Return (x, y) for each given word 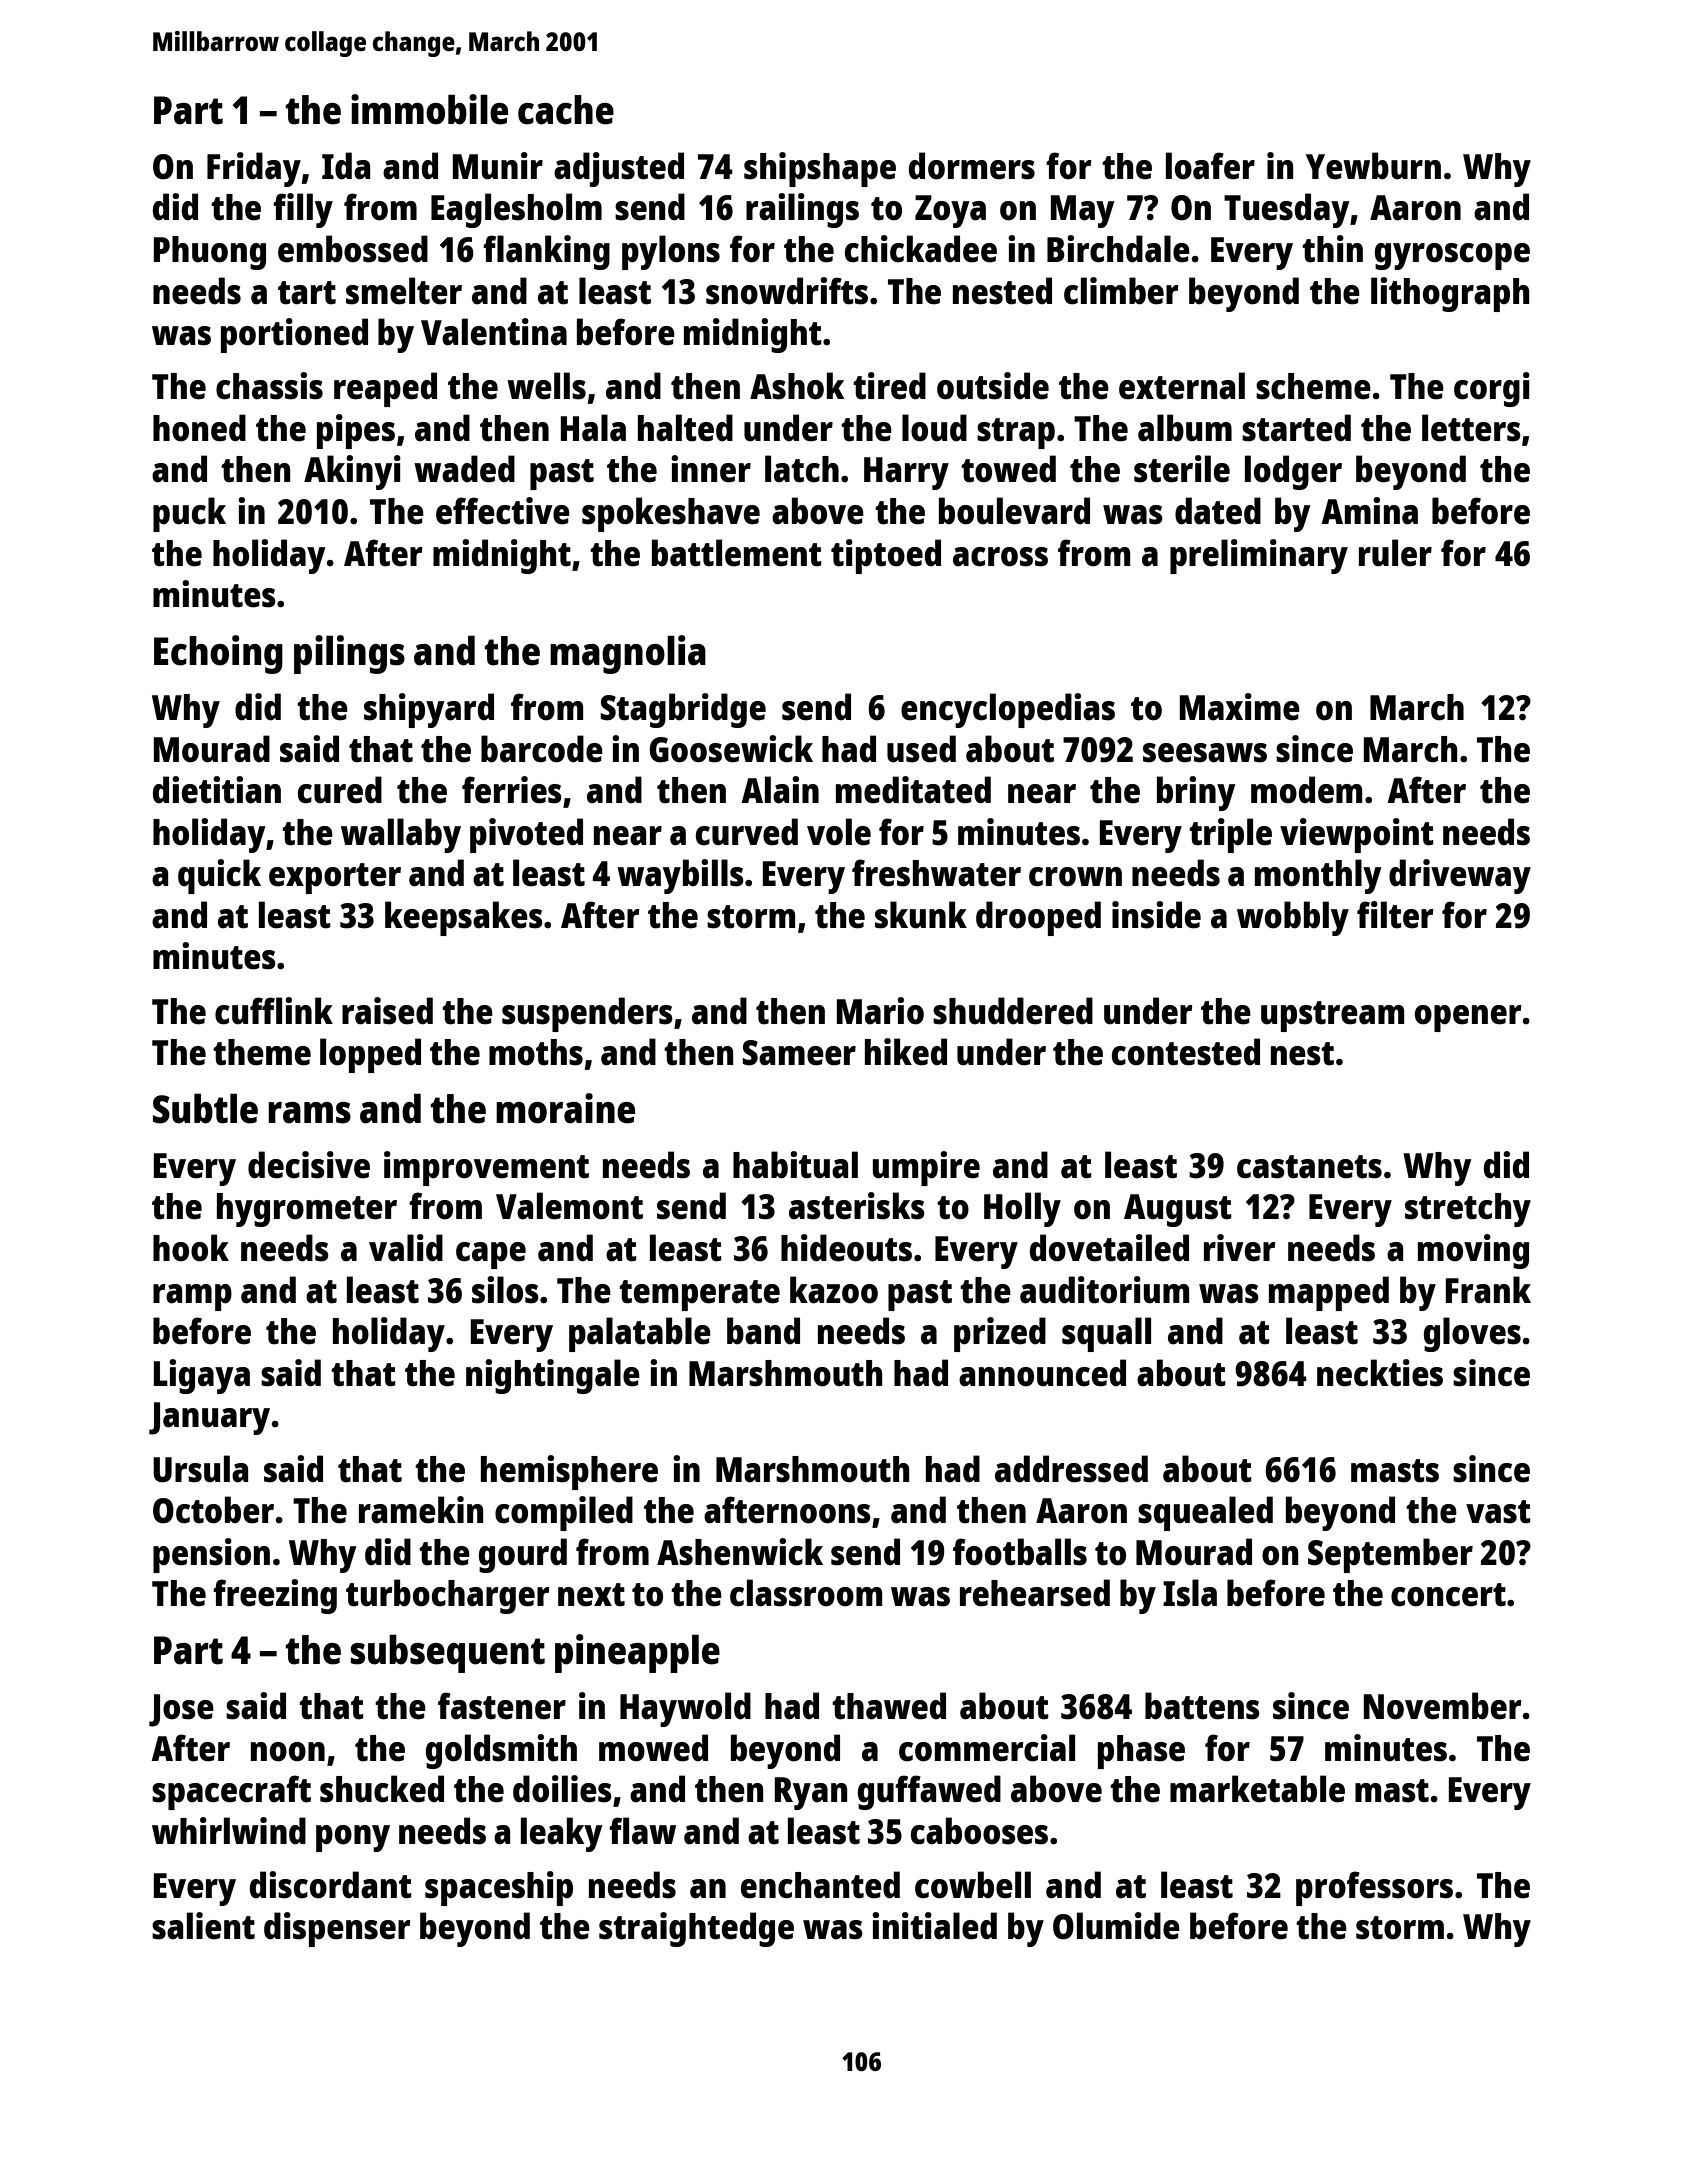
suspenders (587, 1014)
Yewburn (1373, 166)
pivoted (526, 835)
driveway (1460, 876)
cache (566, 110)
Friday (254, 169)
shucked (382, 1789)
